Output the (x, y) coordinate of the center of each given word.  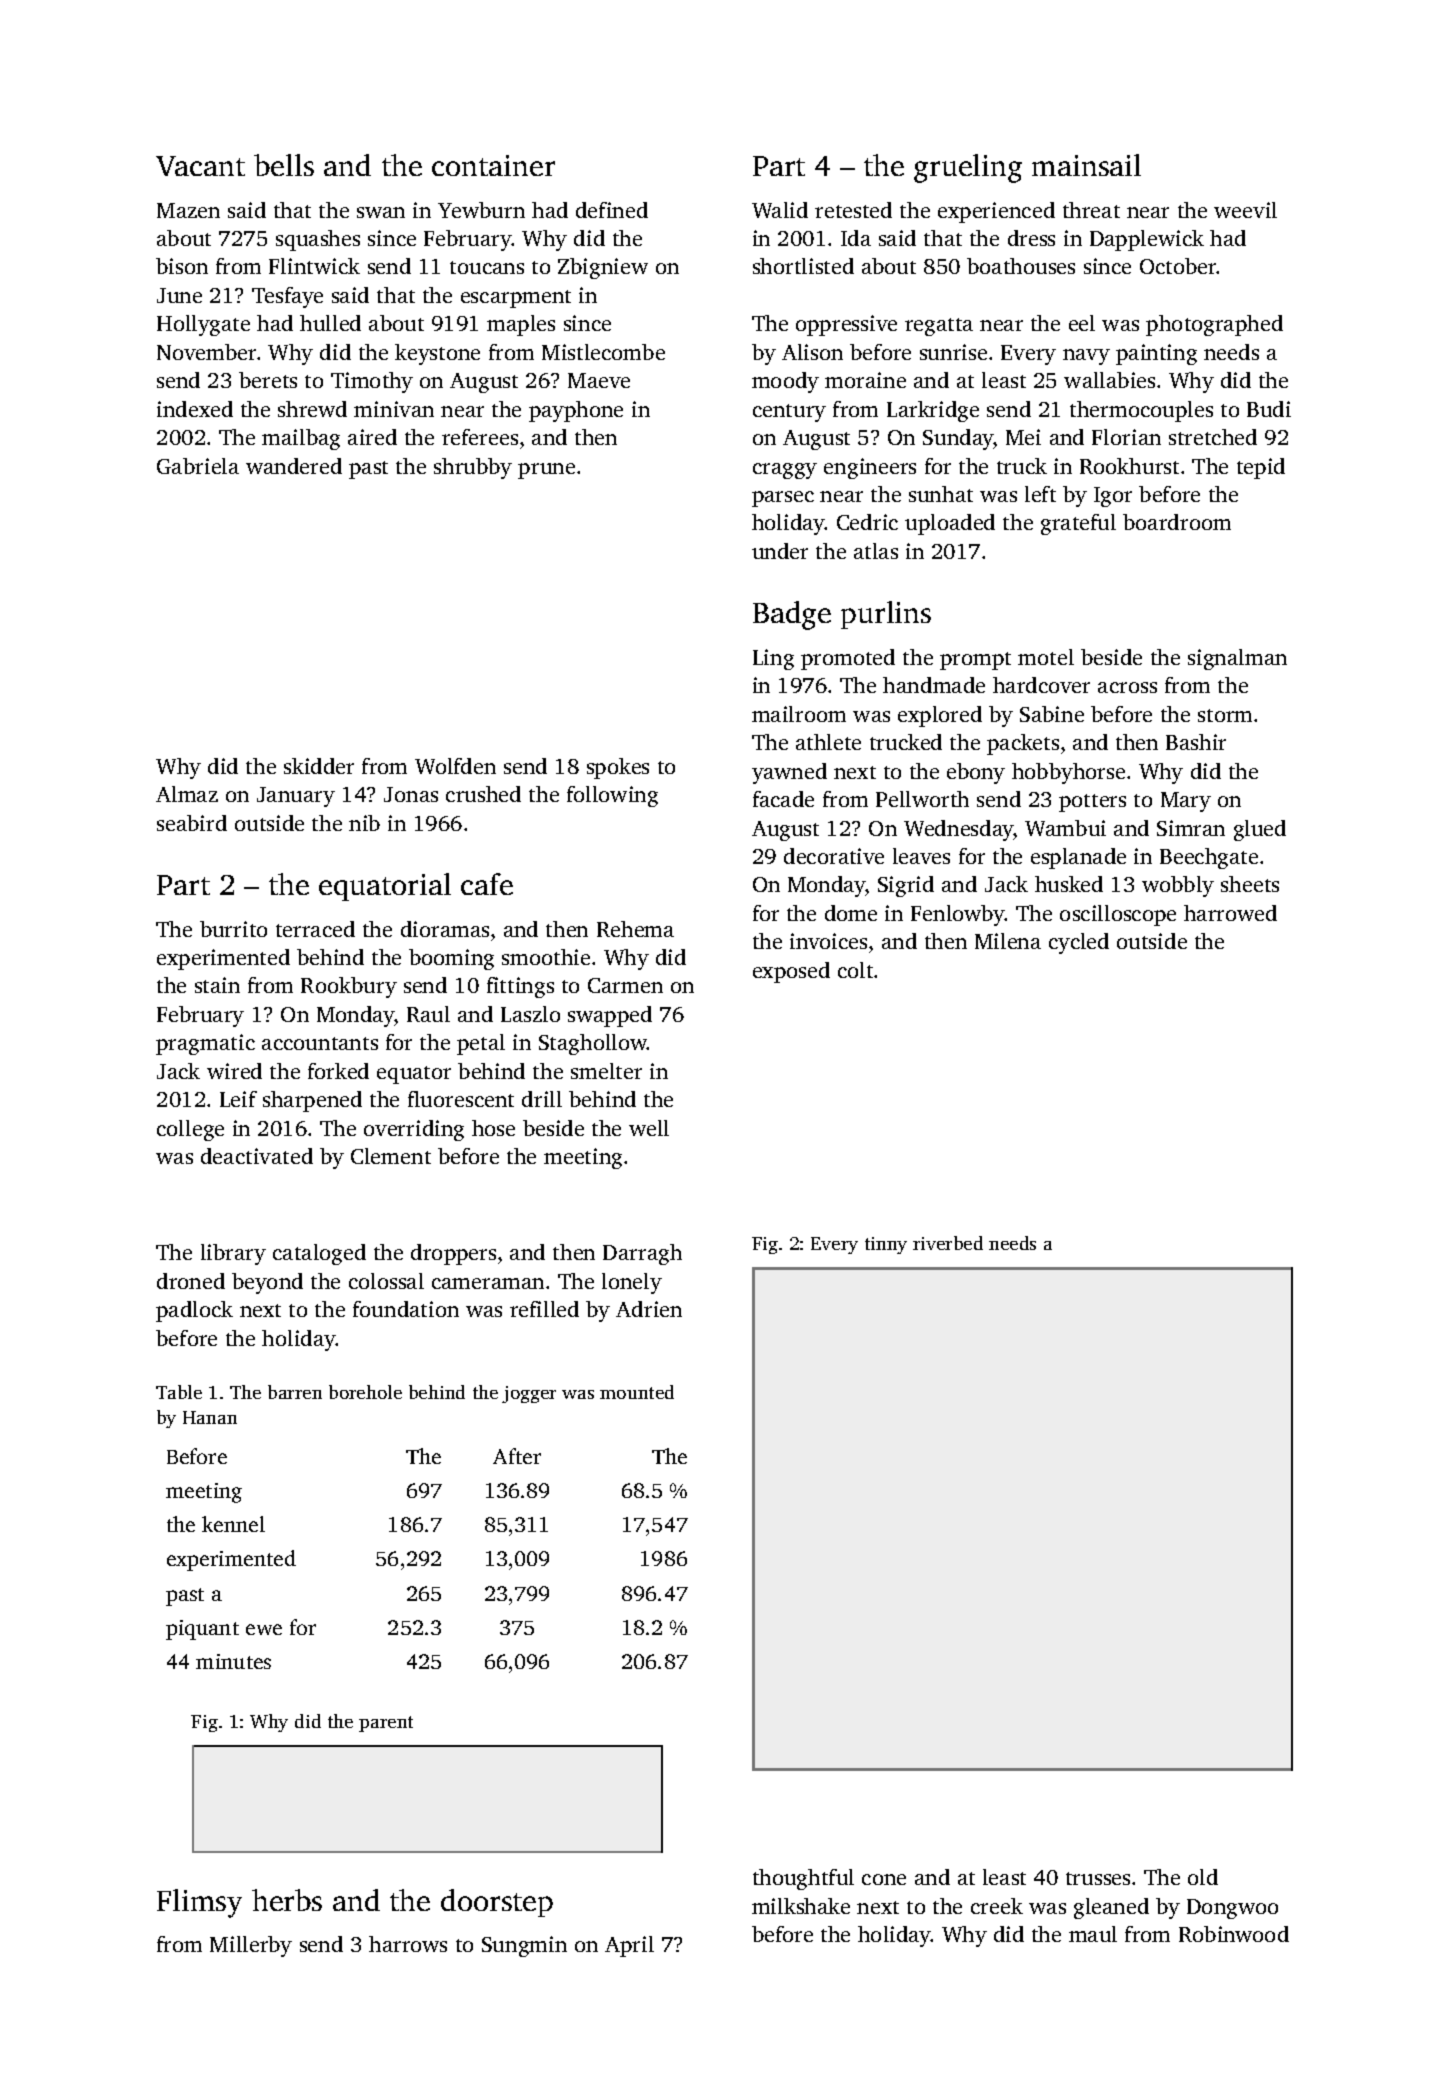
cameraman (488, 1283)
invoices (828, 941)
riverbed (948, 1243)
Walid (780, 210)
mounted (637, 1392)
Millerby (251, 1946)
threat (1091, 210)
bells (284, 165)
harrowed (1230, 913)
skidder (319, 766)
